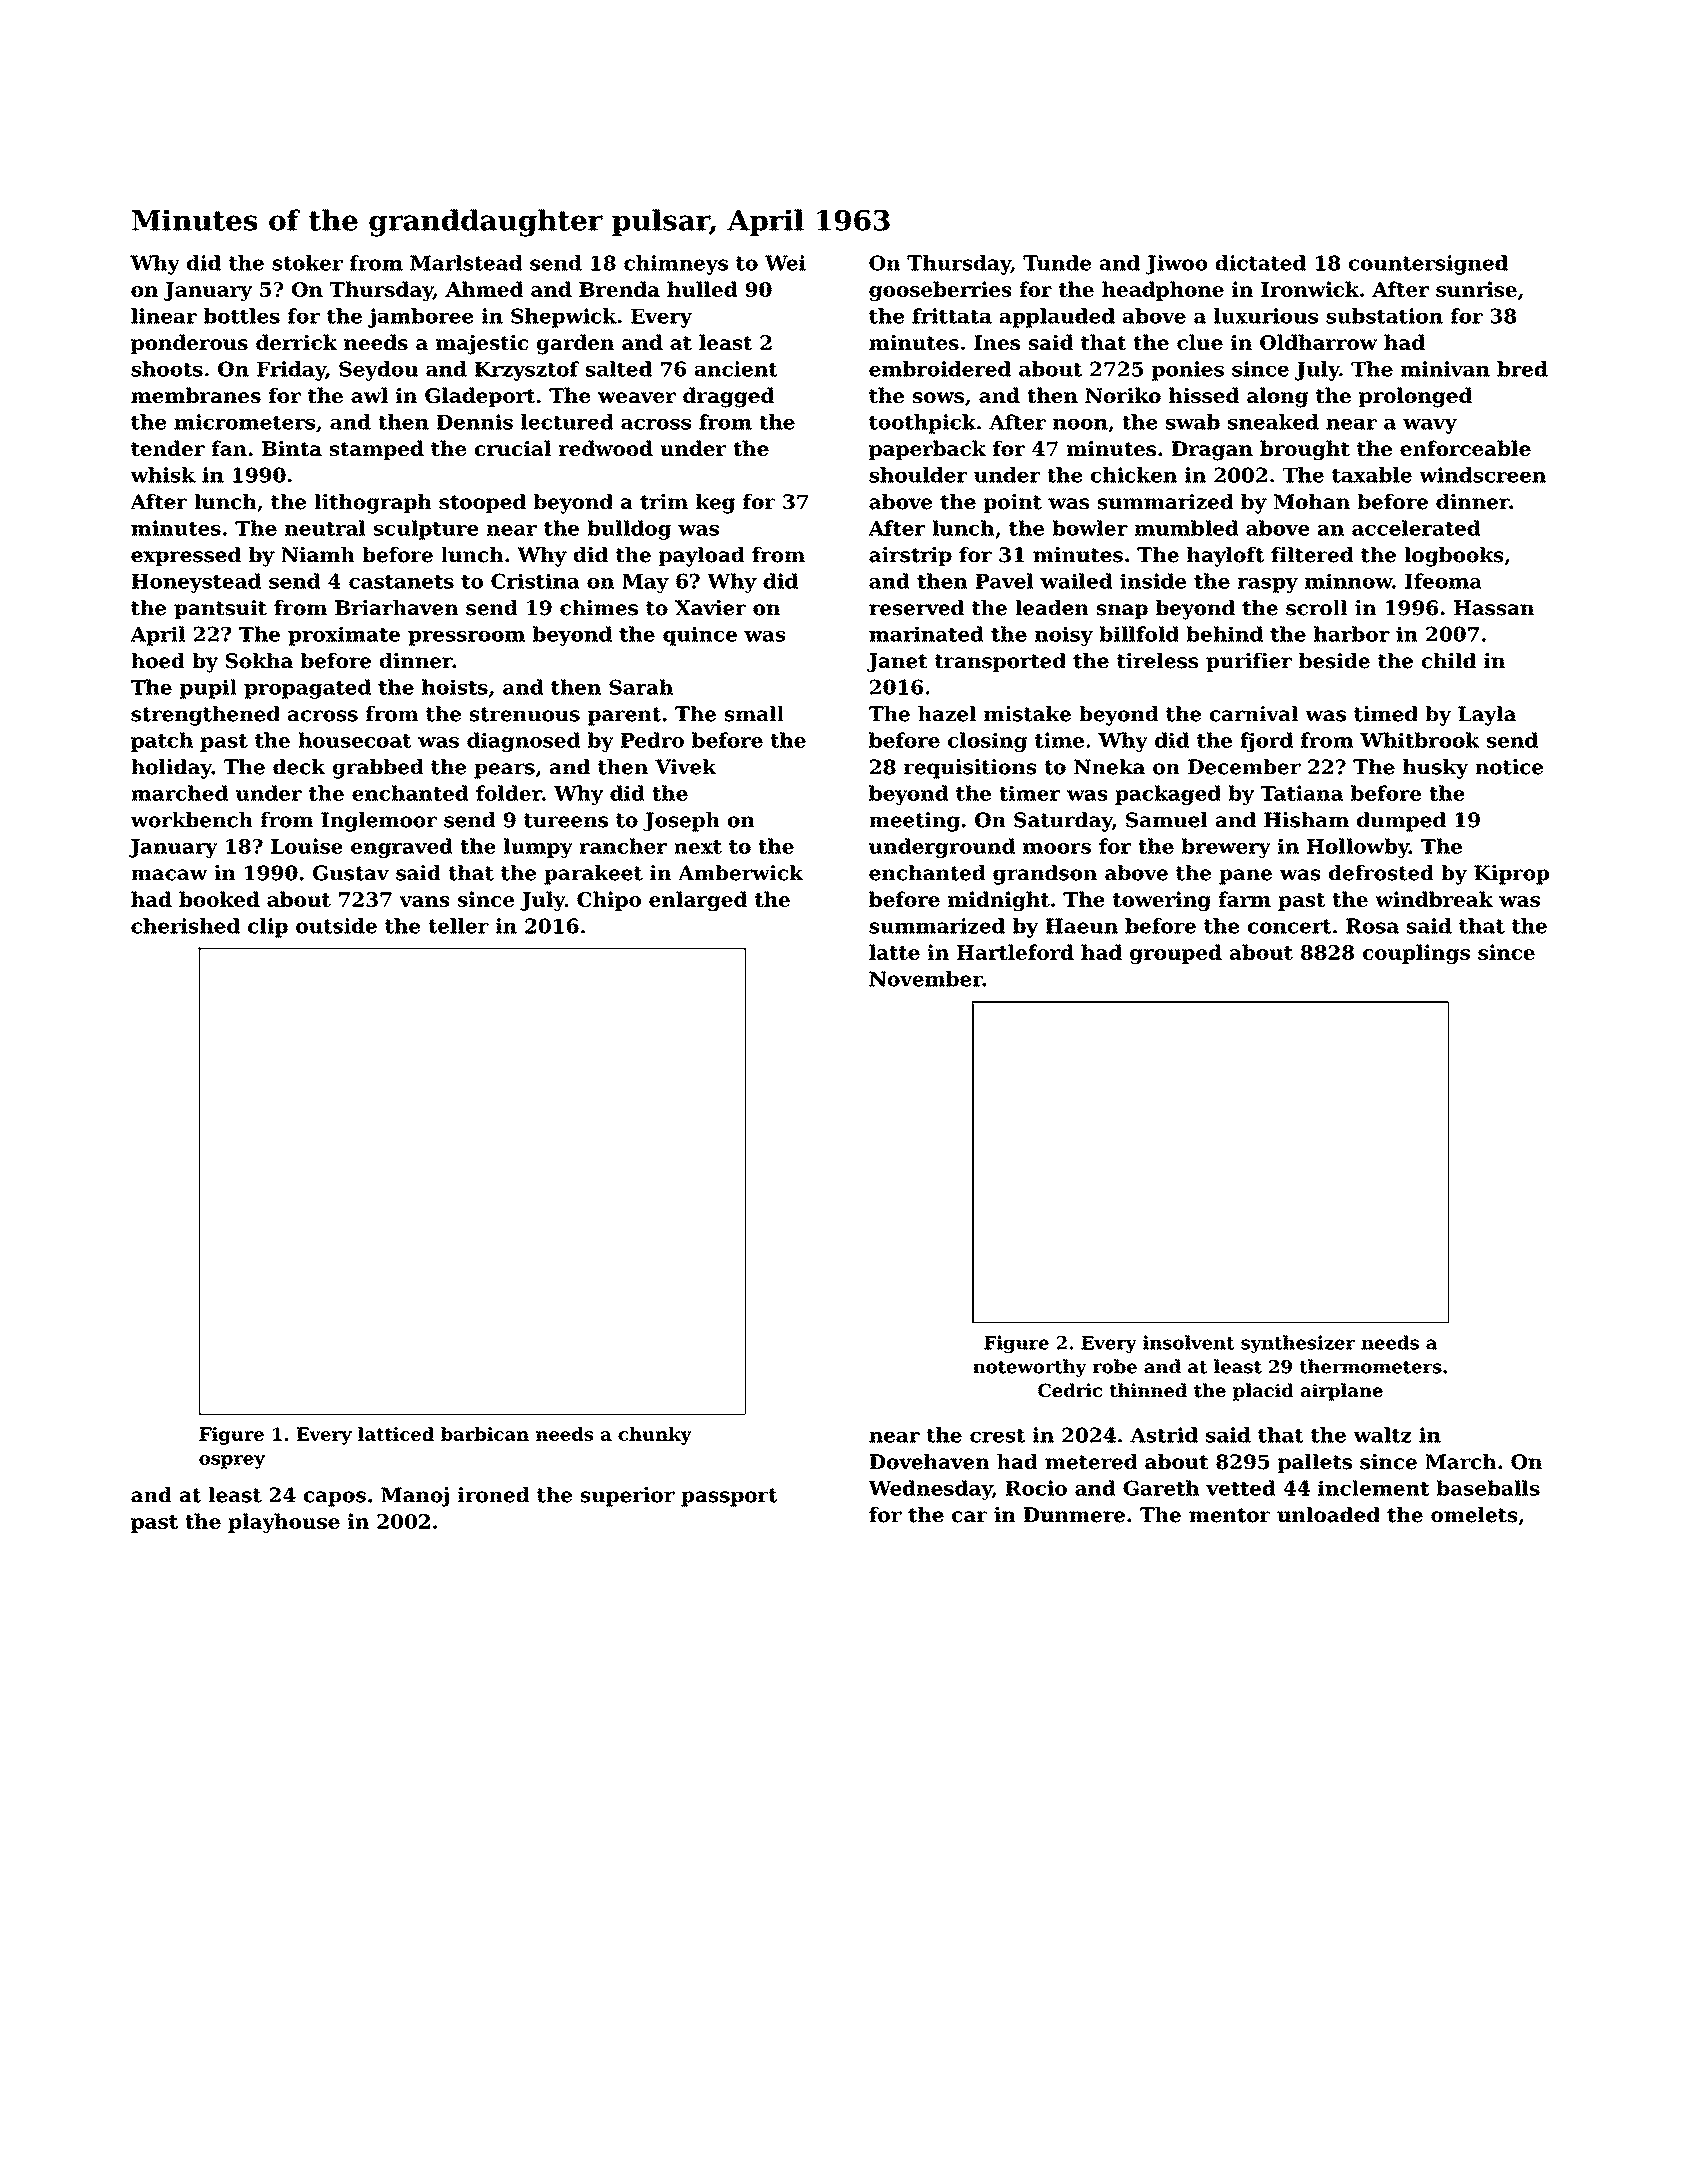 The image size is (1683, 2178). What do you see at coordinates (466, 263) in the screenshot?
I see `Marlstead` at bounding box center [466, 263].
